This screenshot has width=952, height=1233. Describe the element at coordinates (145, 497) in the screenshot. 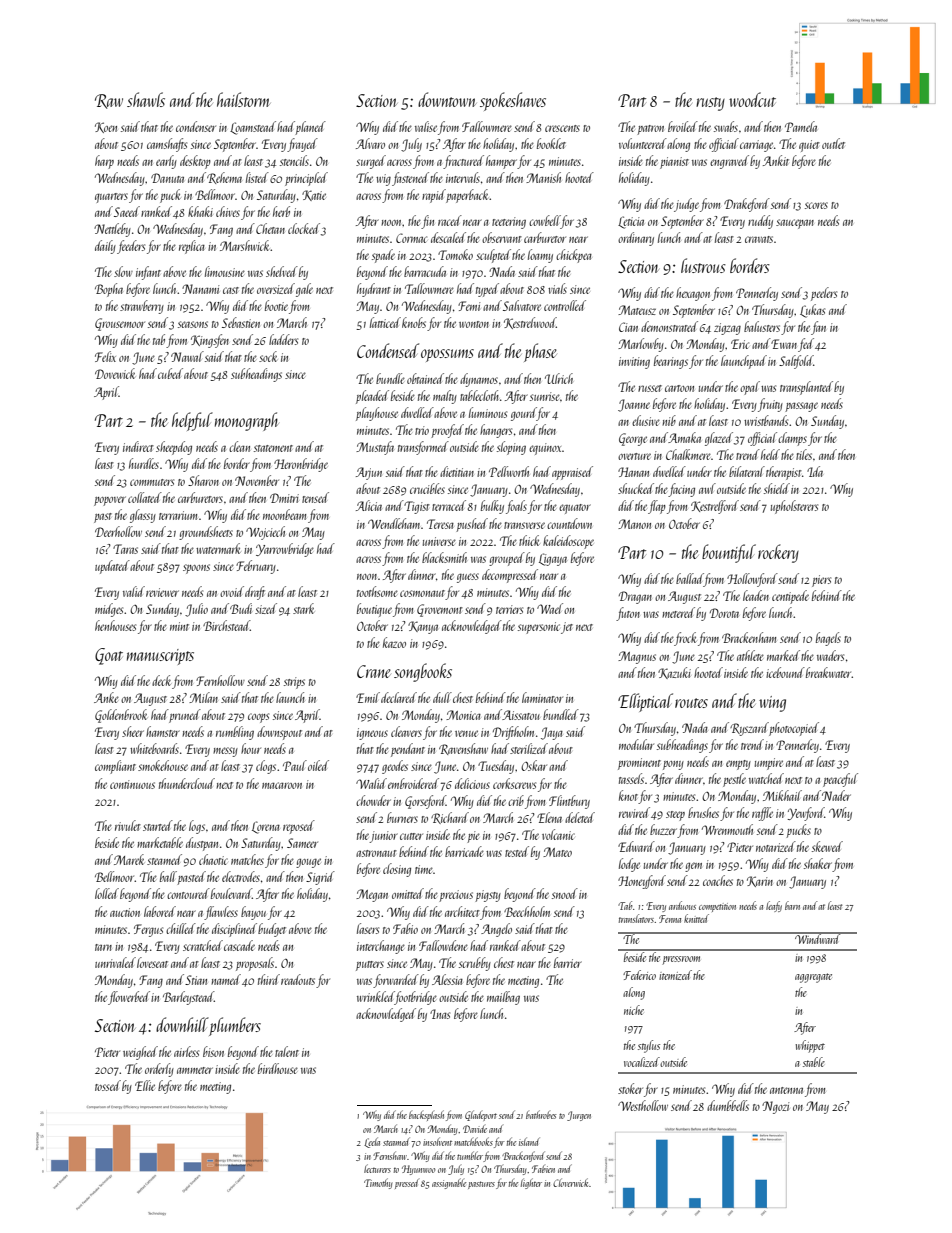

I see `collated` at that location.
